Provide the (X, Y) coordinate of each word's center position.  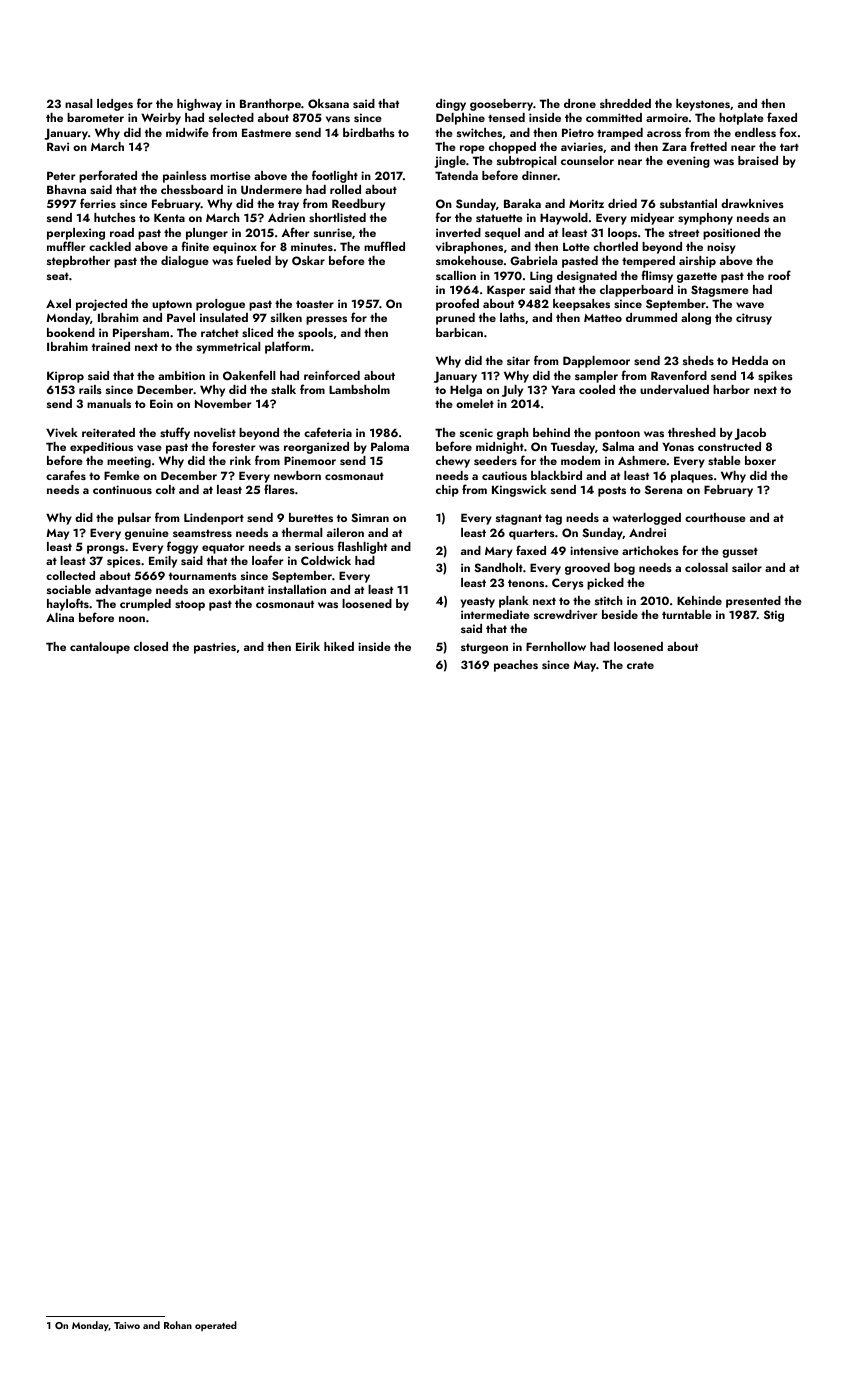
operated (216, 1326)
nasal (78, 103)
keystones (703, 105)
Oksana (328, 103)
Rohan (178, 1325)
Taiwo (127, 1325)
